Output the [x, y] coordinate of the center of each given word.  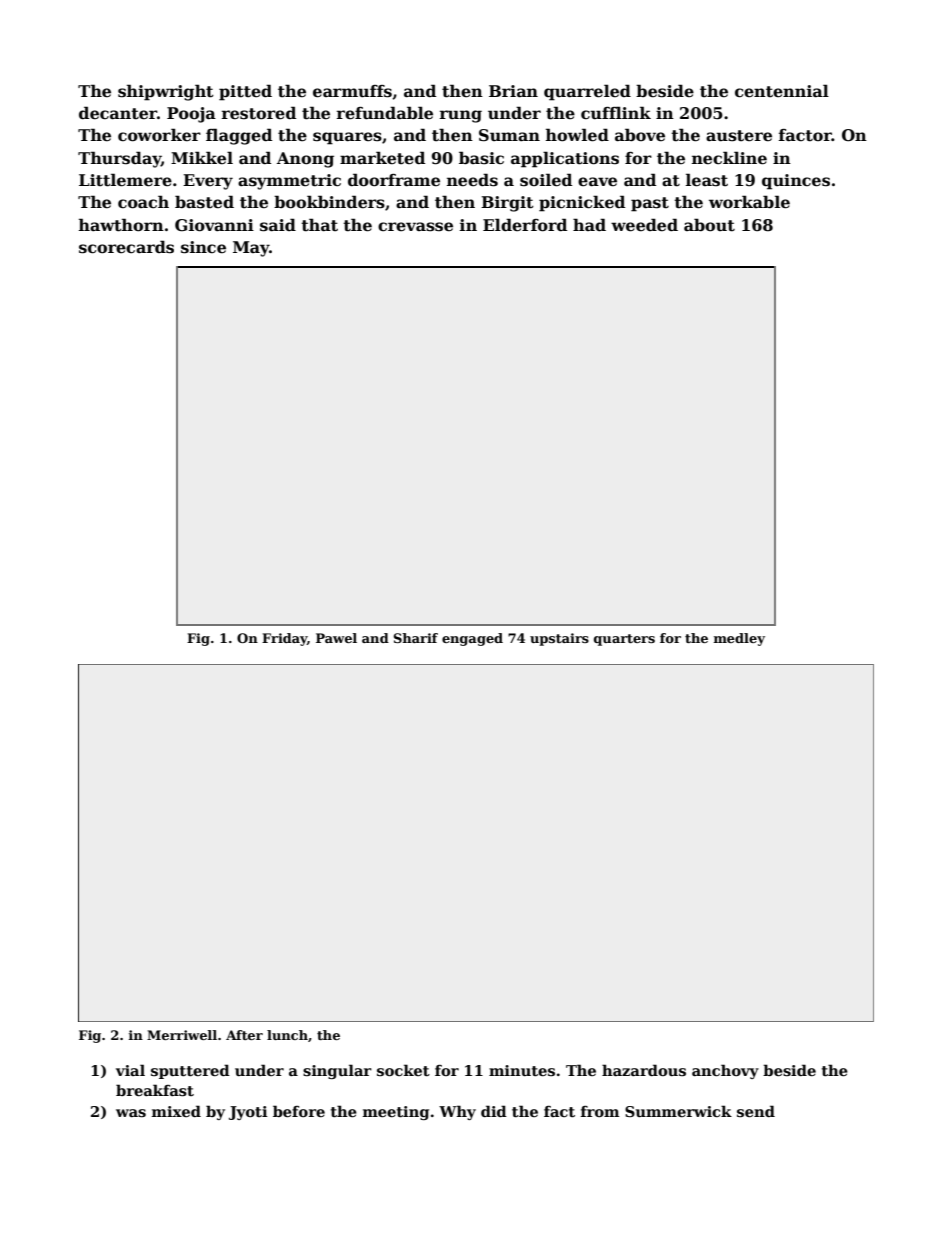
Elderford [525, 225]
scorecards [126, 247]
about [709, 225]
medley [739, 639]
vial [130, 1070]
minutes [522, 1070]
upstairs [559, 639]
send [756, 1111]
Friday [284, 639]
